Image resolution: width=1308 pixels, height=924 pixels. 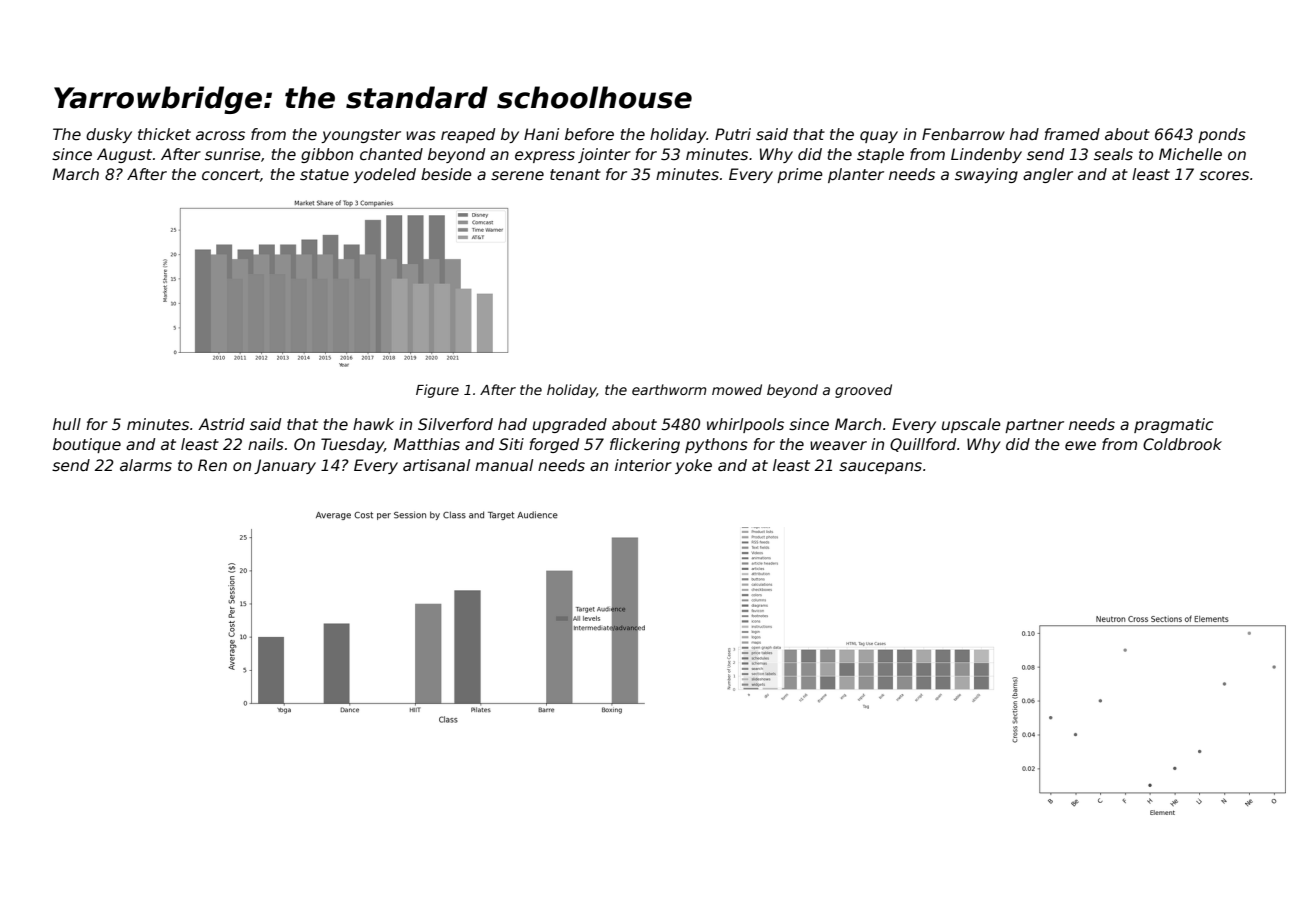 I want to click on Putri, so click(x=733, y=134).
